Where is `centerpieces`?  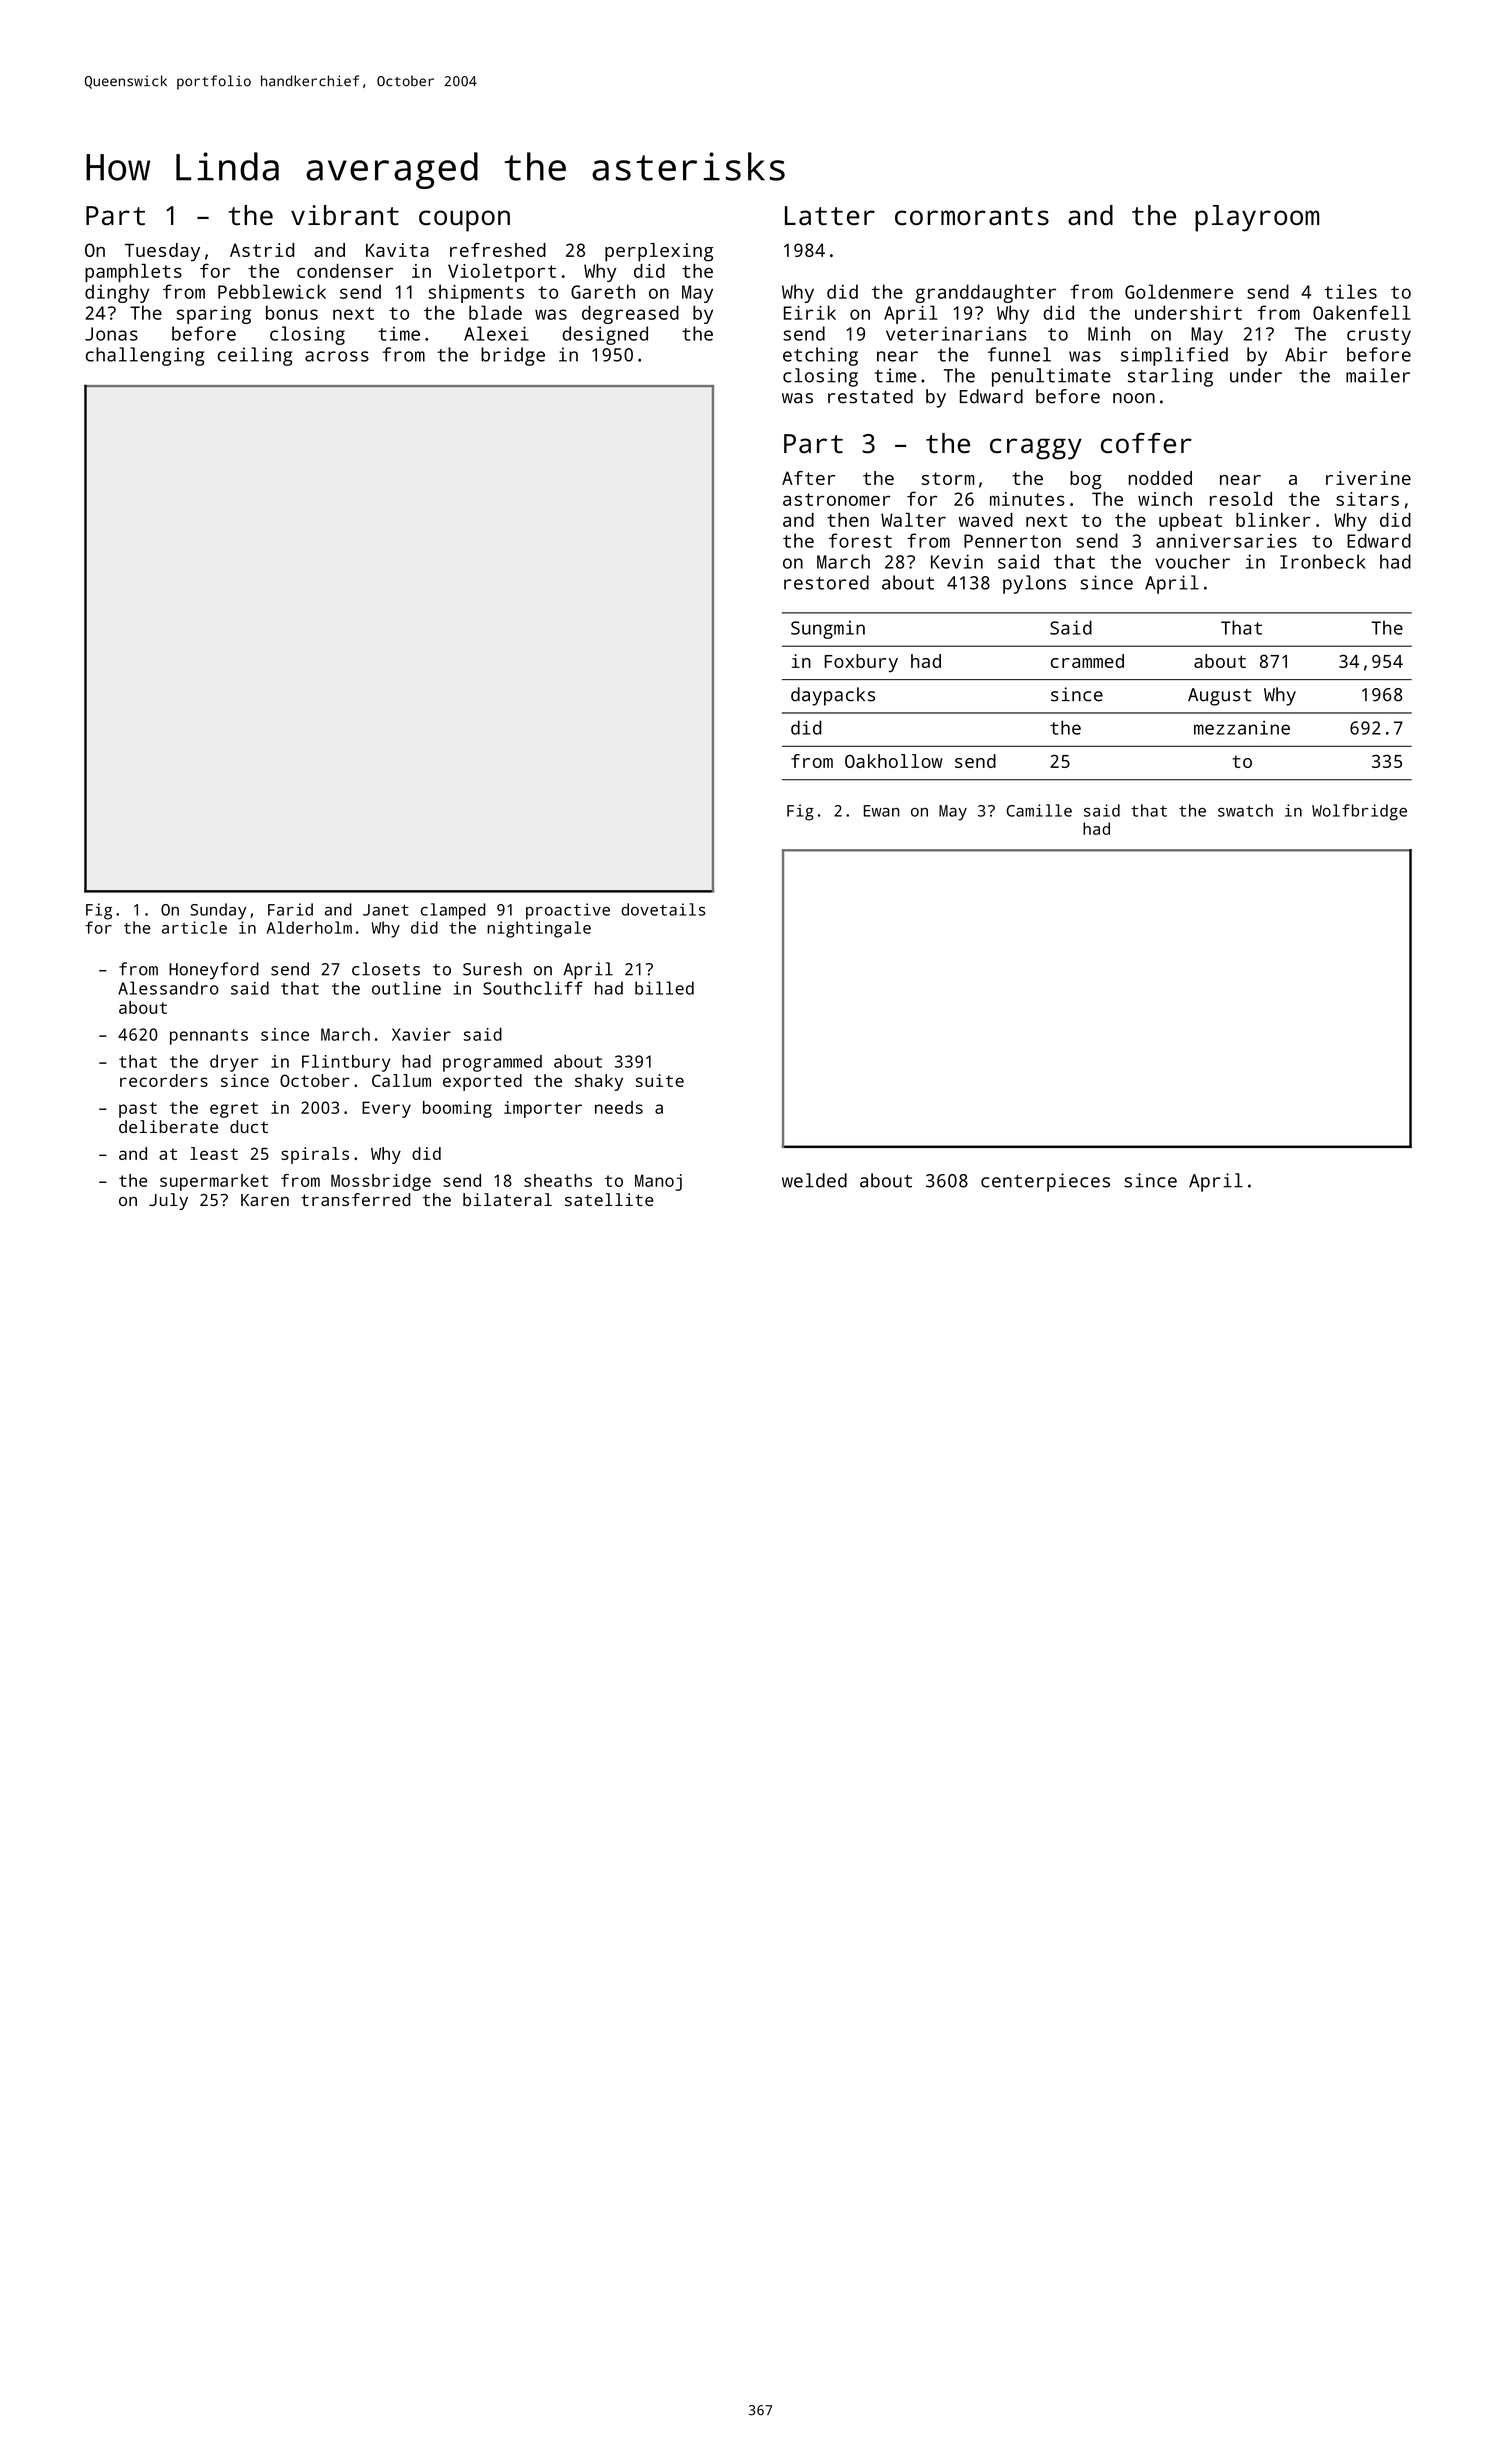 centerpieces is located at coordinates (1045, 1182).
